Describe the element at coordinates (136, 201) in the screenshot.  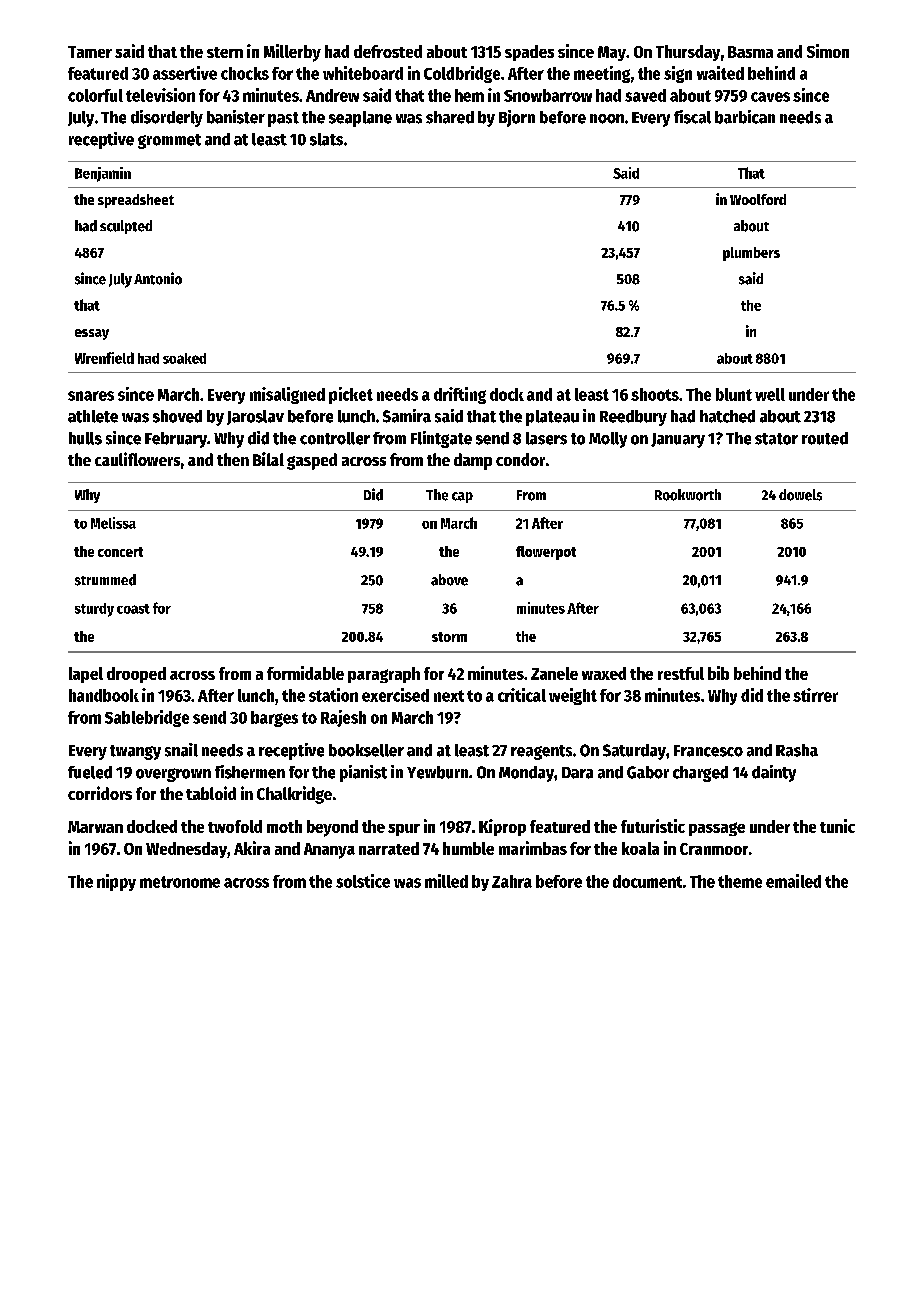
I see `spreadsheet` at that location.
